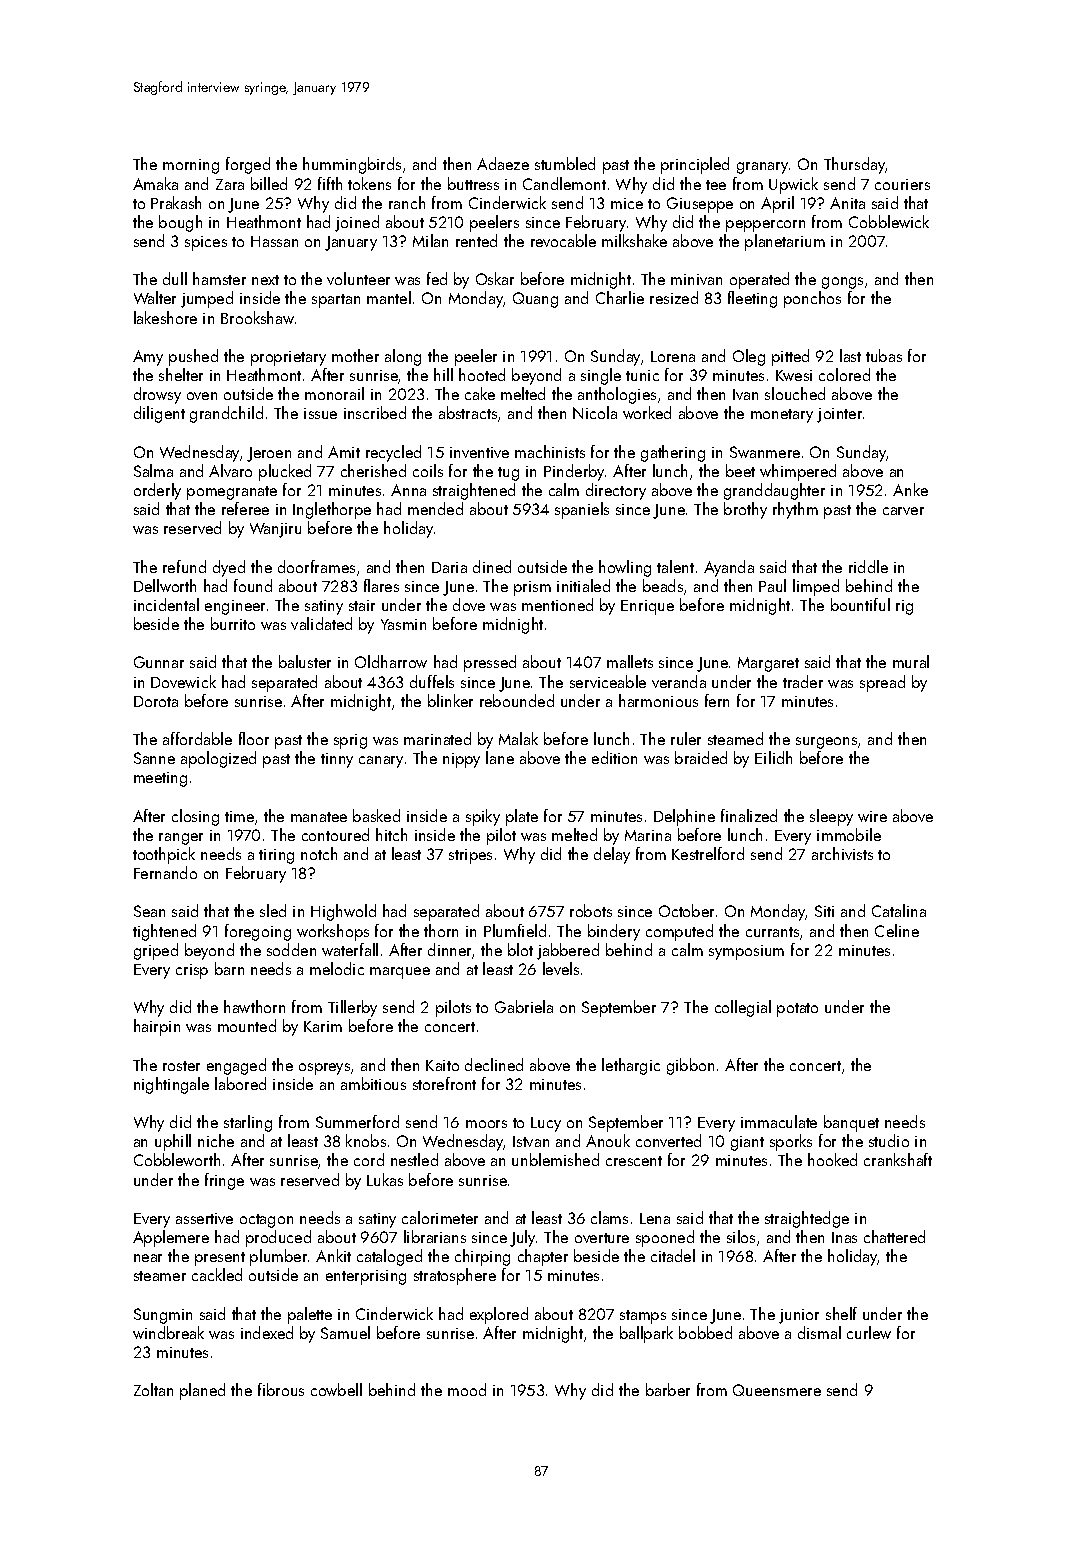 Image resolution: width=1068 pixels, height=1547 pixels. I want to click on tubas, so click(884, 355).
